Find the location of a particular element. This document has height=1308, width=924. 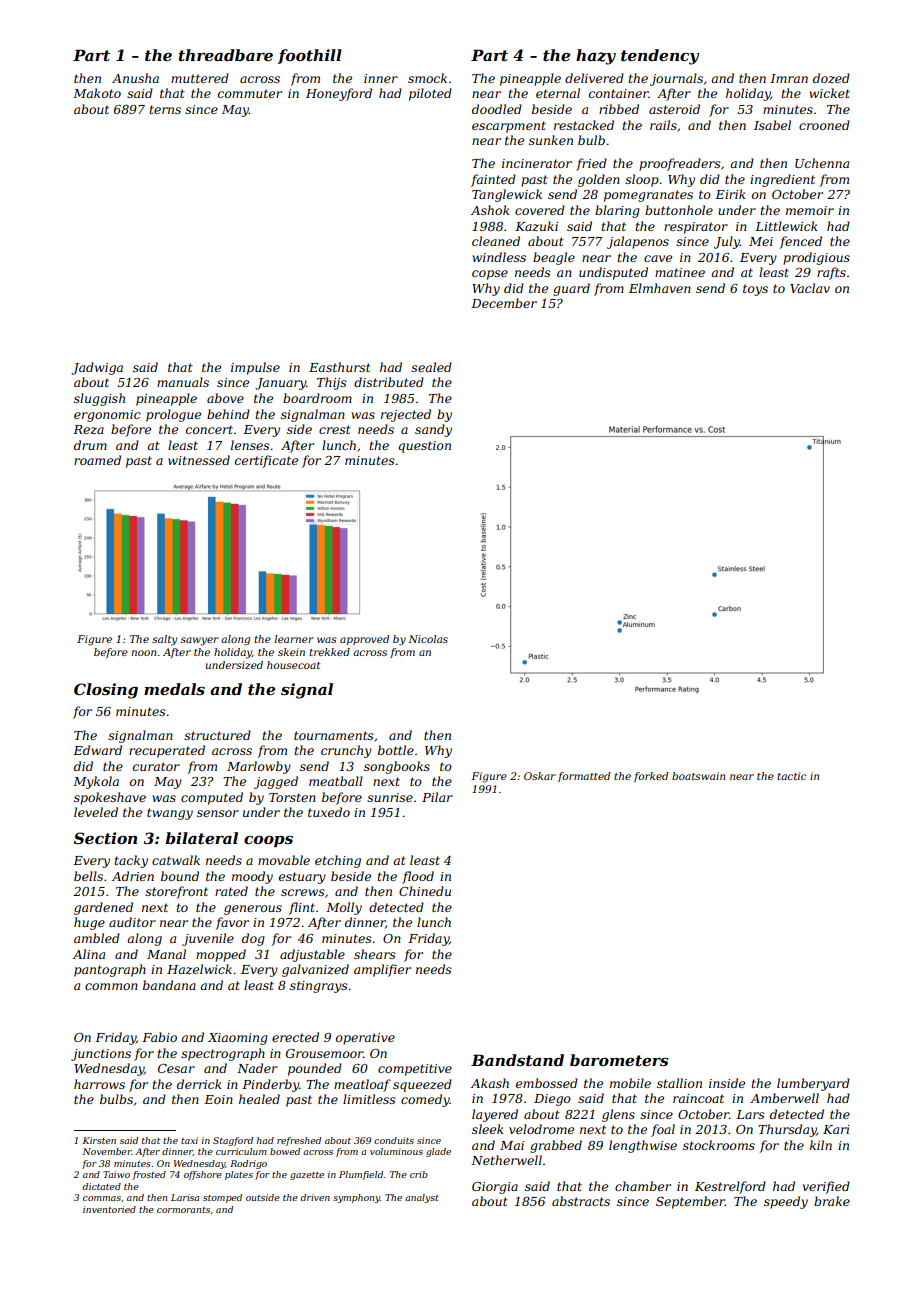

stomped is located at coordinates (222, 1198).
